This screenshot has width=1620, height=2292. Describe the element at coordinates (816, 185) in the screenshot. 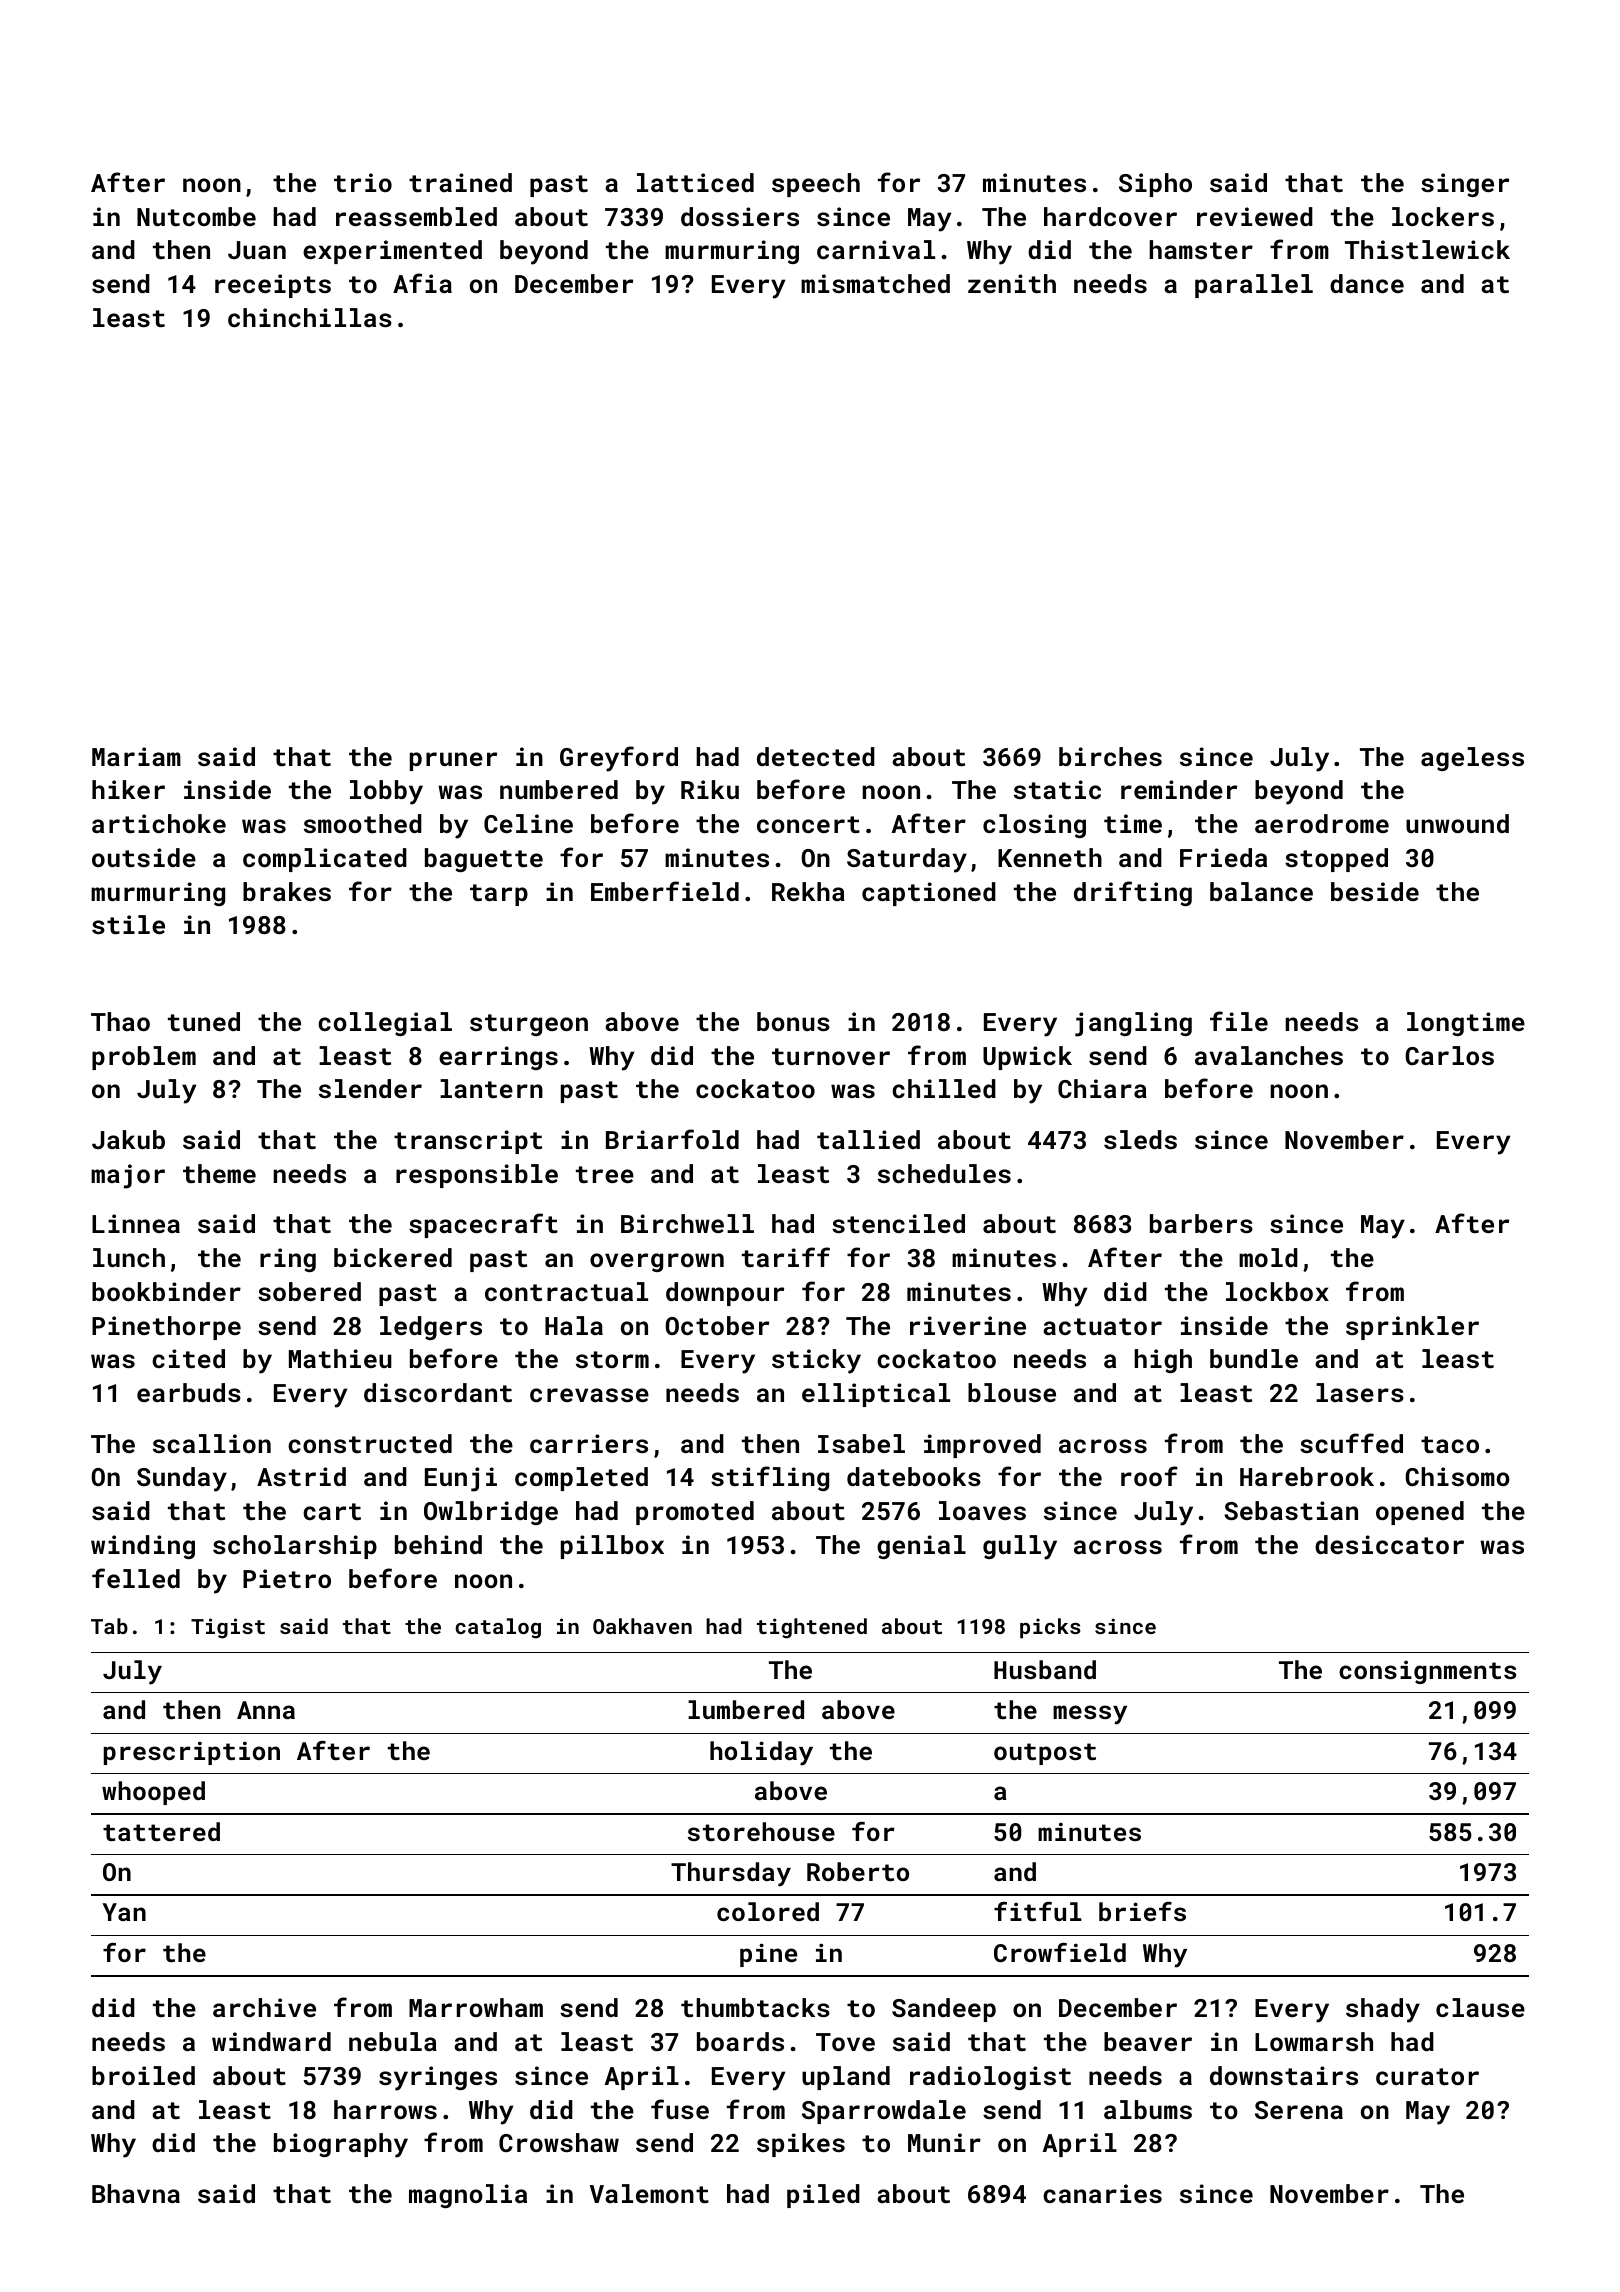

I see `speech` at that location.
